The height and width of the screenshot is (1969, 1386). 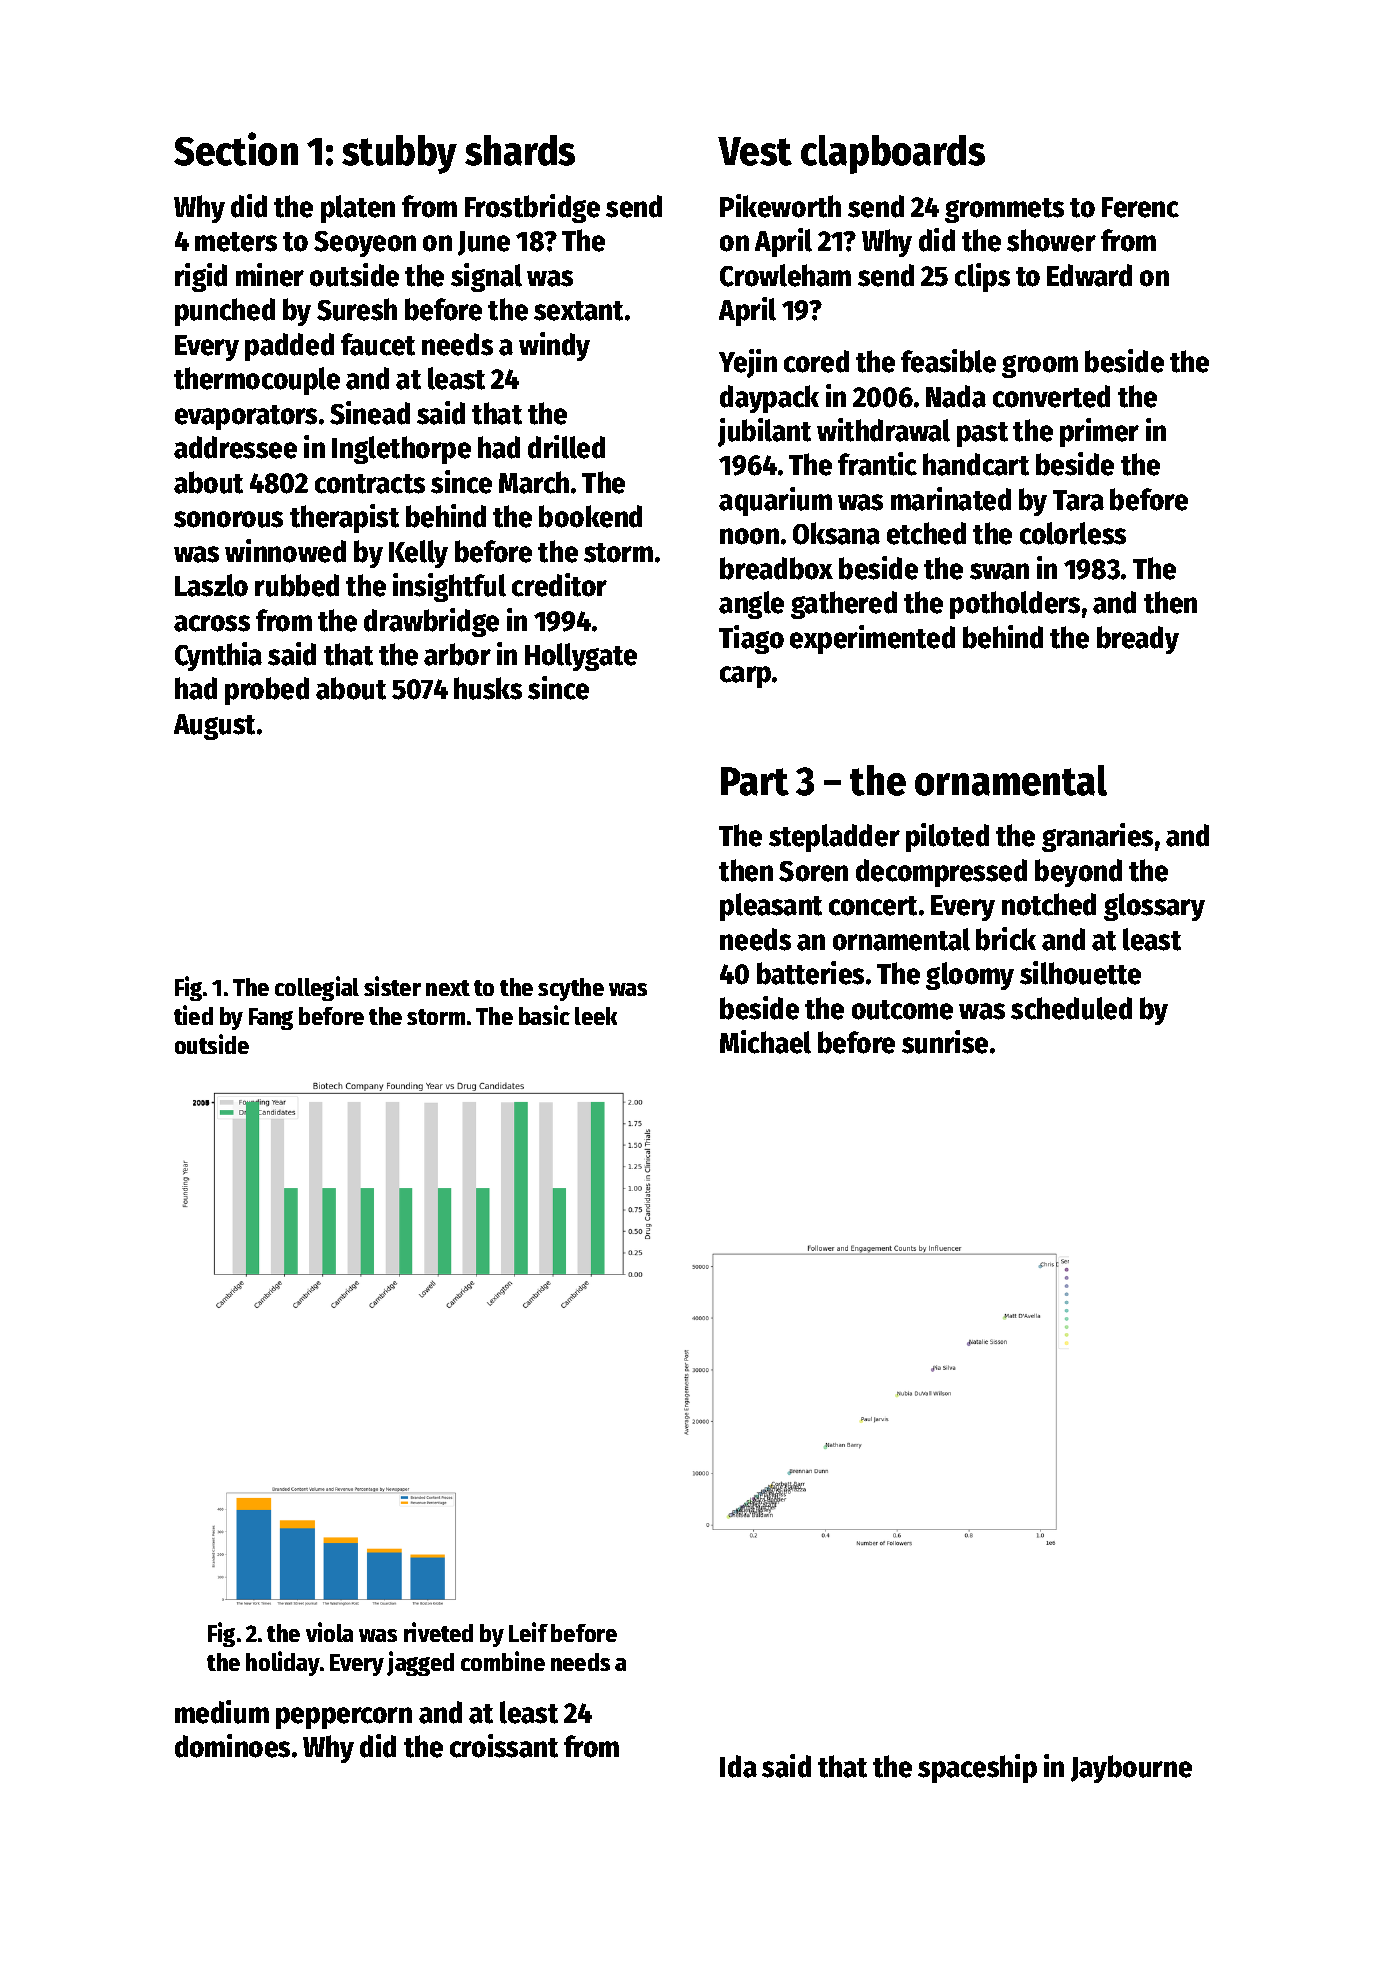 What do you see at coordinates (765, 1042) in the screenshot?
I see `Michael` at bounding box center [765, 1042].
